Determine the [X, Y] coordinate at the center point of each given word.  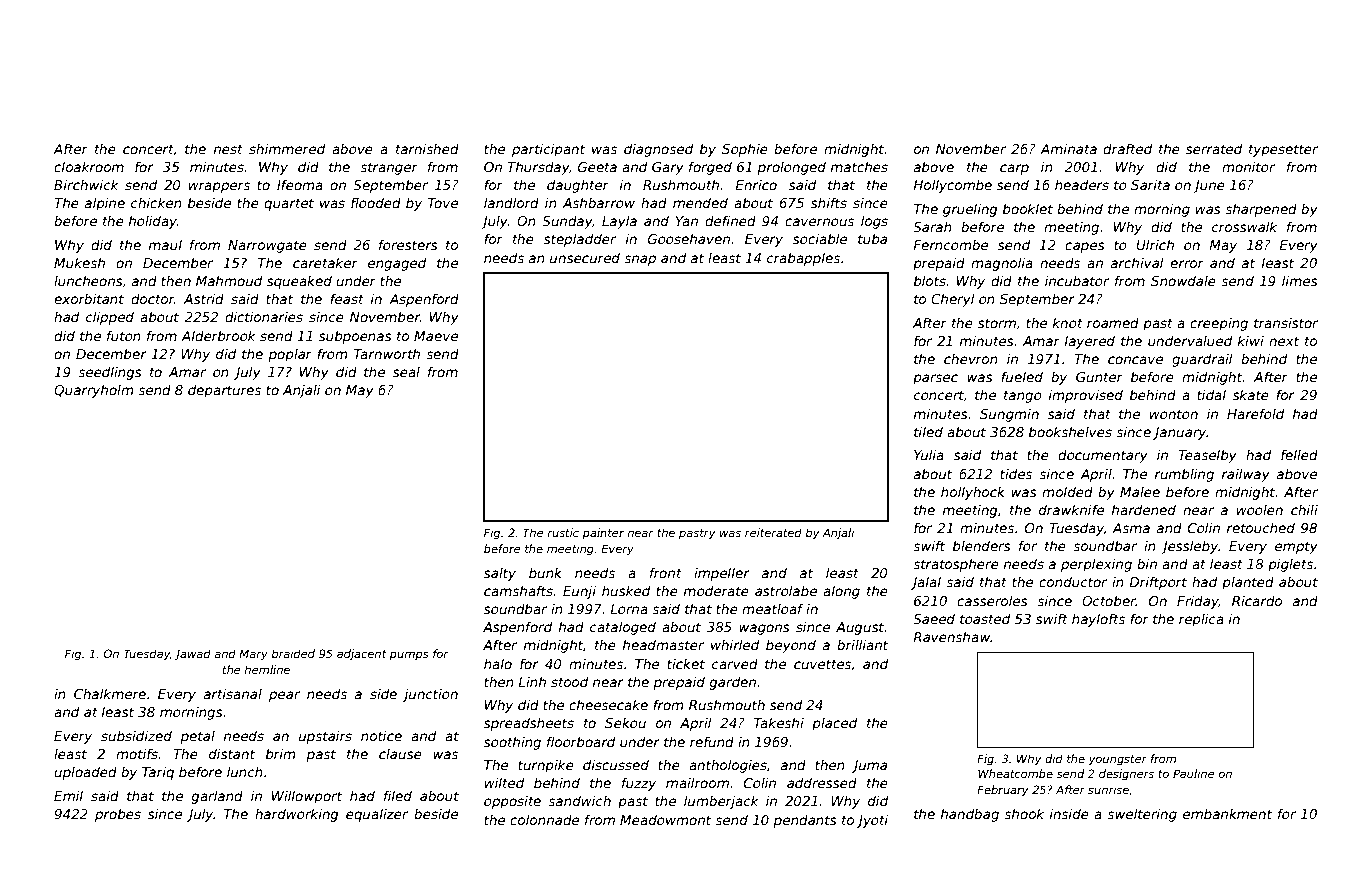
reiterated [773, 532]
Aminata [1068, 148]
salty [500, 574]
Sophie [745, 150]
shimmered [287, 148]
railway [1246, 475]
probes [118, 815]
